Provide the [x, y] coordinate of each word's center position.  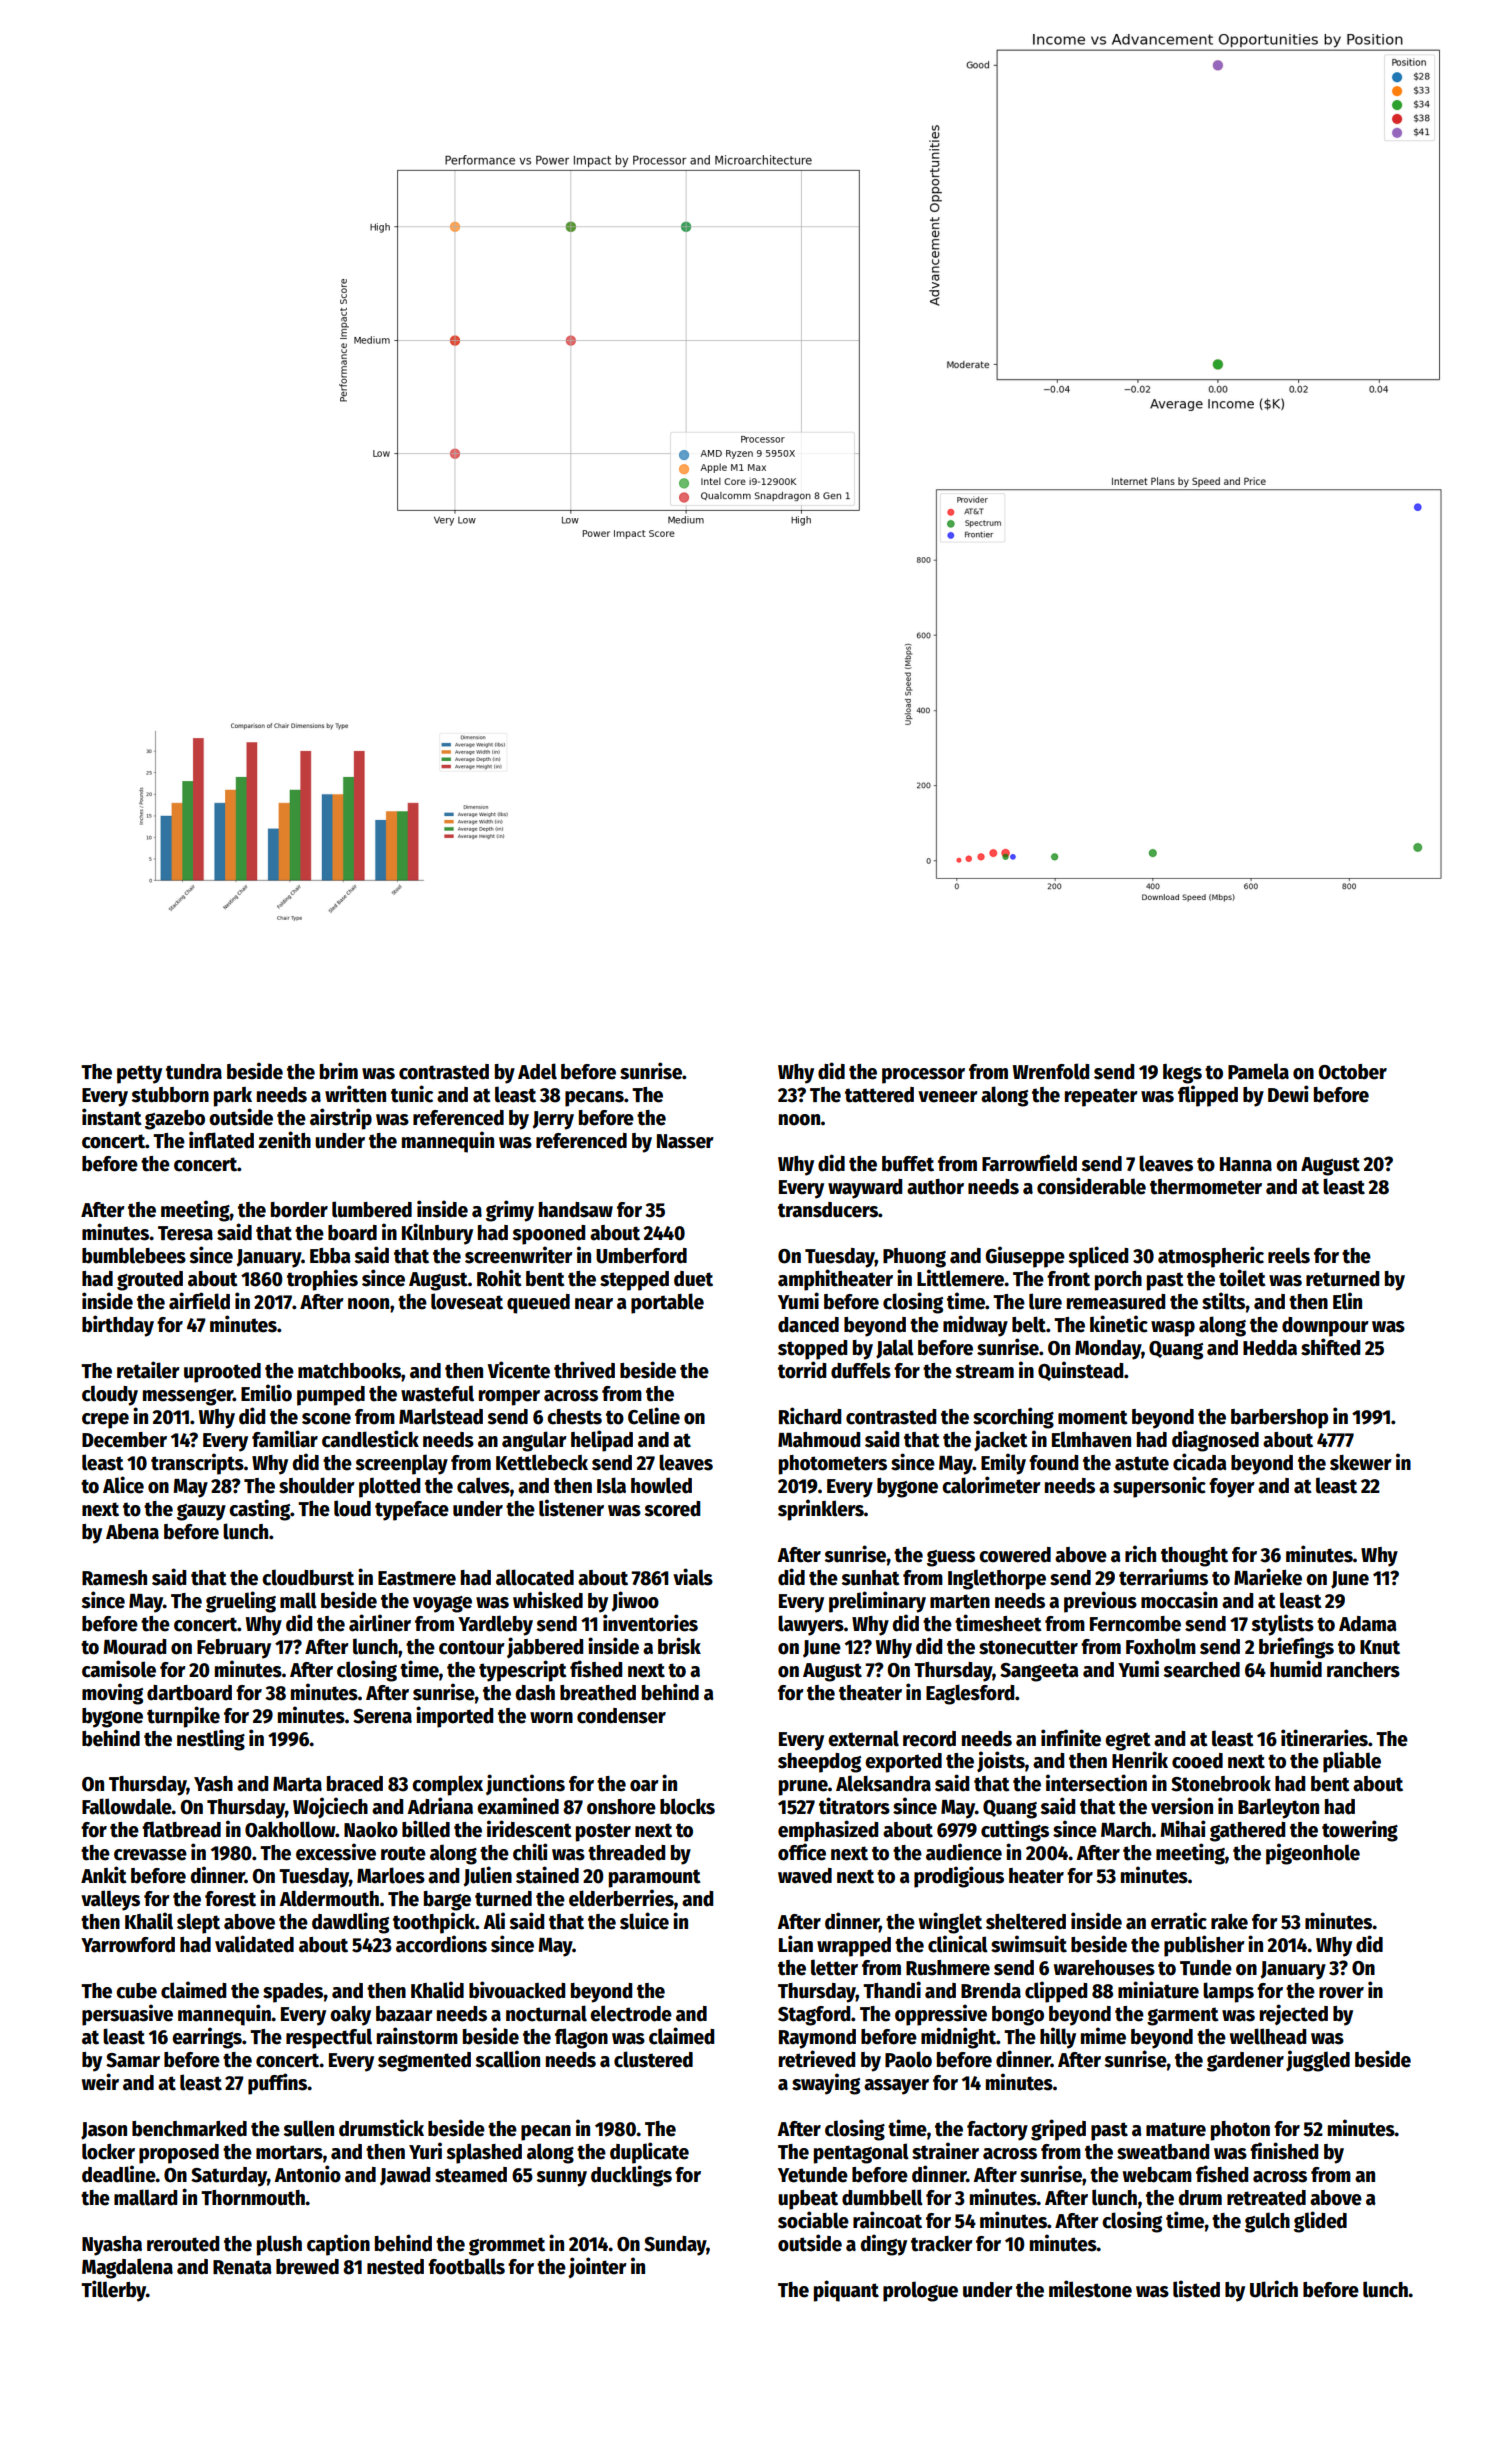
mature [1176, 2129]
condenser [621, 1716]
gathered [1247, 1832]
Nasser [685, 1141]
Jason [104, 2131]
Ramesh [114, 1578]
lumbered [372, 1209]
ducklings [631, 2176]
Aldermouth [329, 1898]
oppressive [941, 2015]
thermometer [1206, 1187]
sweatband [1163, 2152]
